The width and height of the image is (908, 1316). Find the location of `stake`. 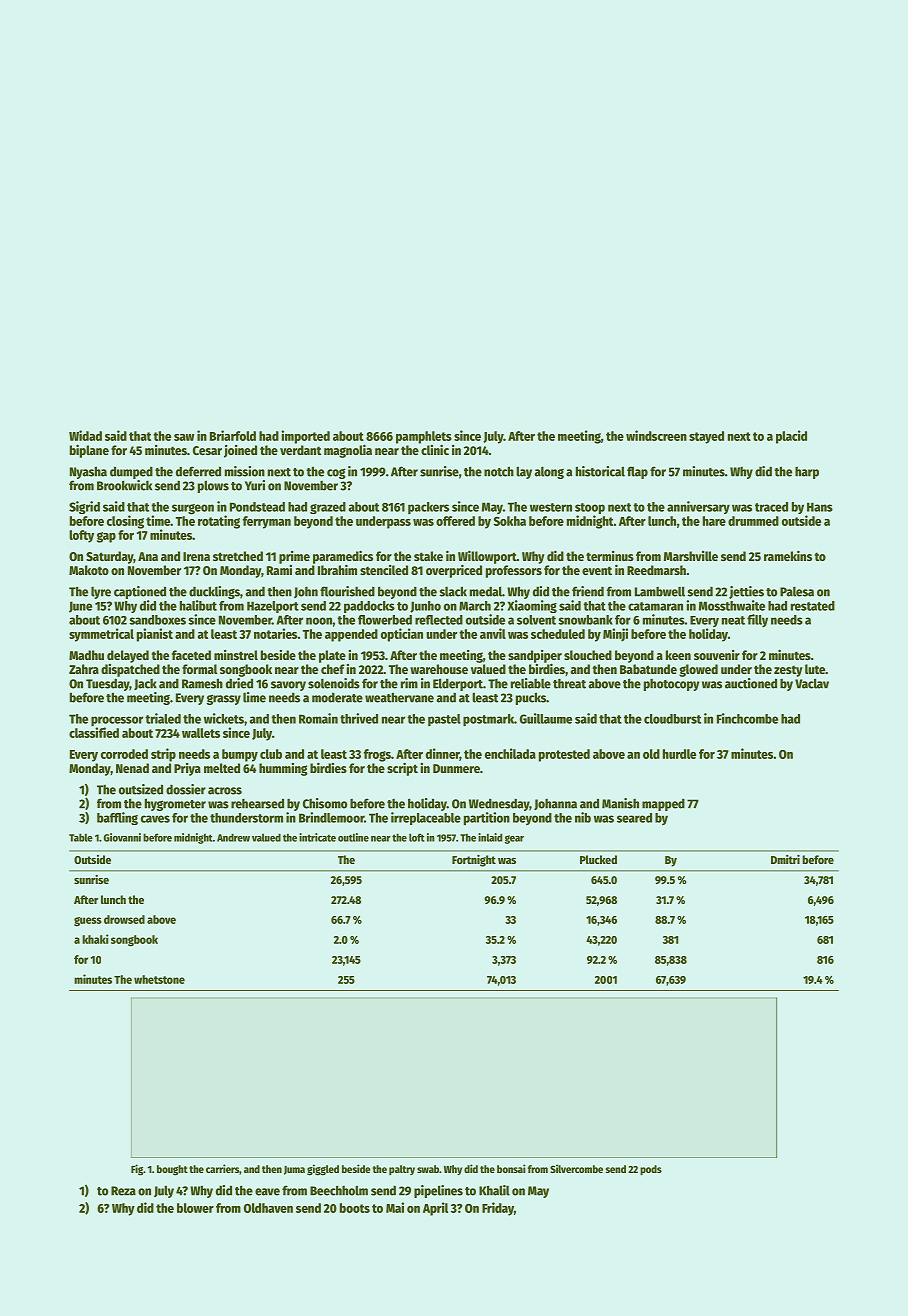

stake is located at coordinates (428, 556).
